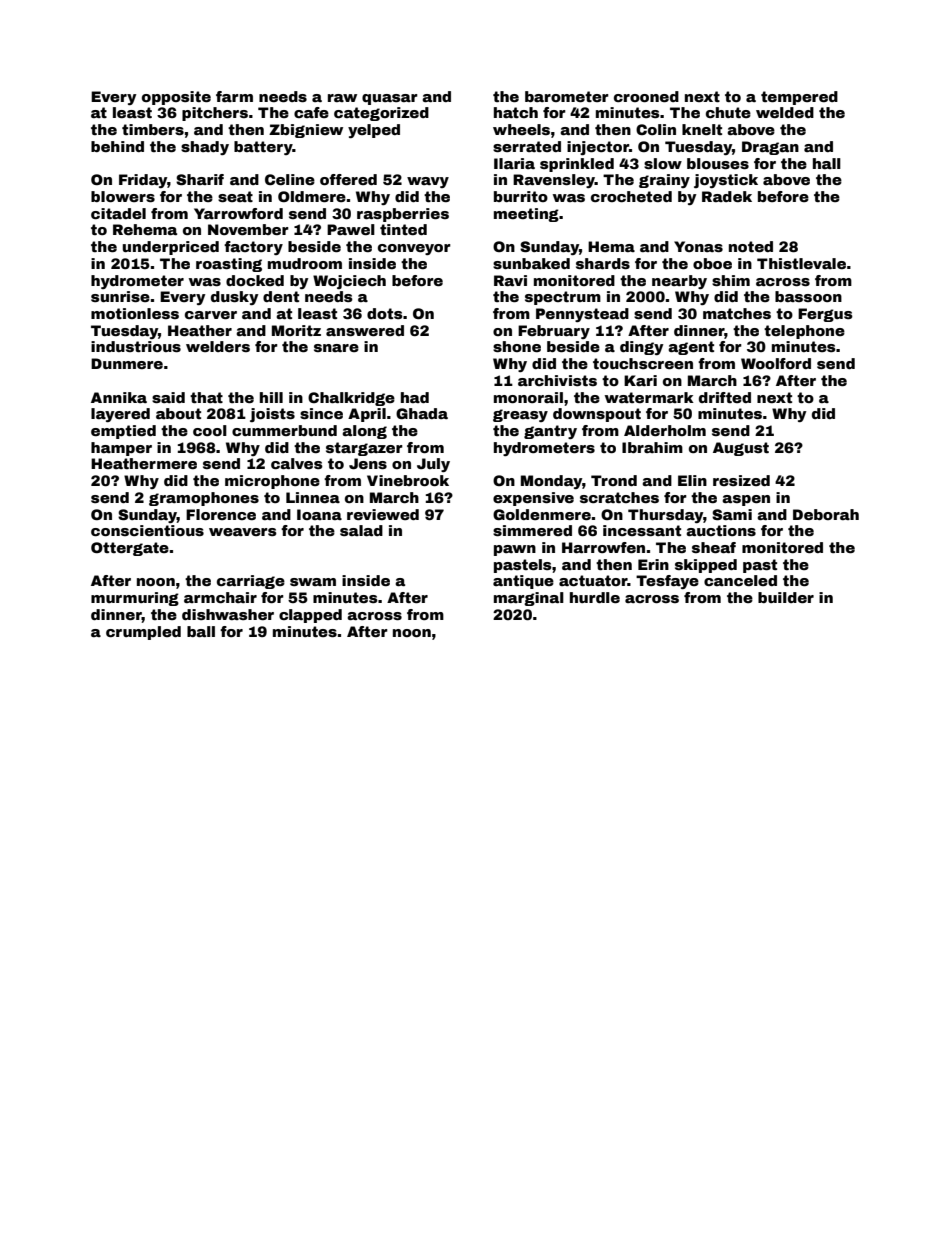 The image size is (952, 1233). What do you see at coordinates (143, 633) in the image?
I see `crumpled` at bounding box center [143, 633].
